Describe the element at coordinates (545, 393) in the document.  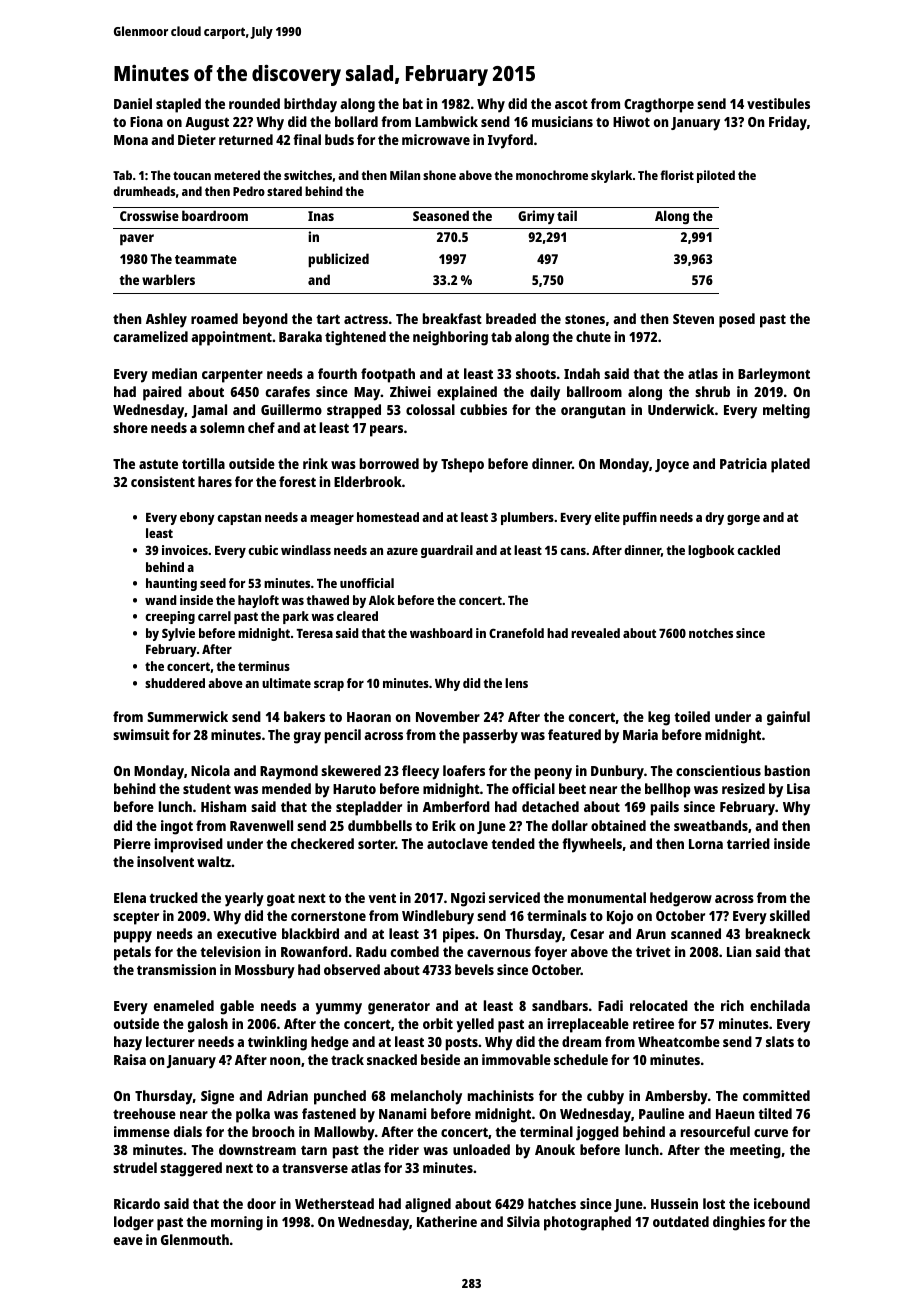
I see `daily` at that location.
